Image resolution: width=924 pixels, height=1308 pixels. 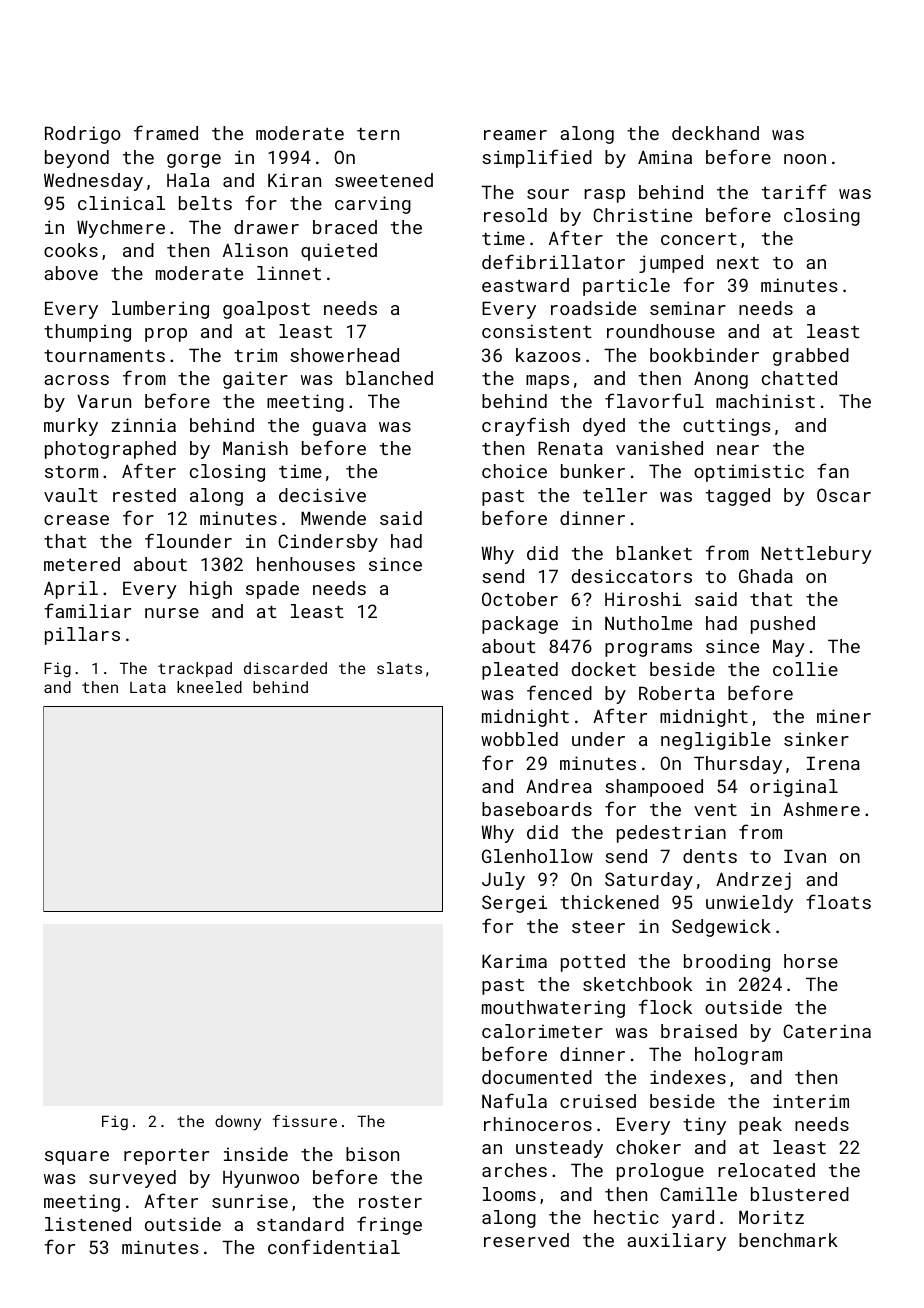 I want to click on confidential, so click(x=334, y=1246).
